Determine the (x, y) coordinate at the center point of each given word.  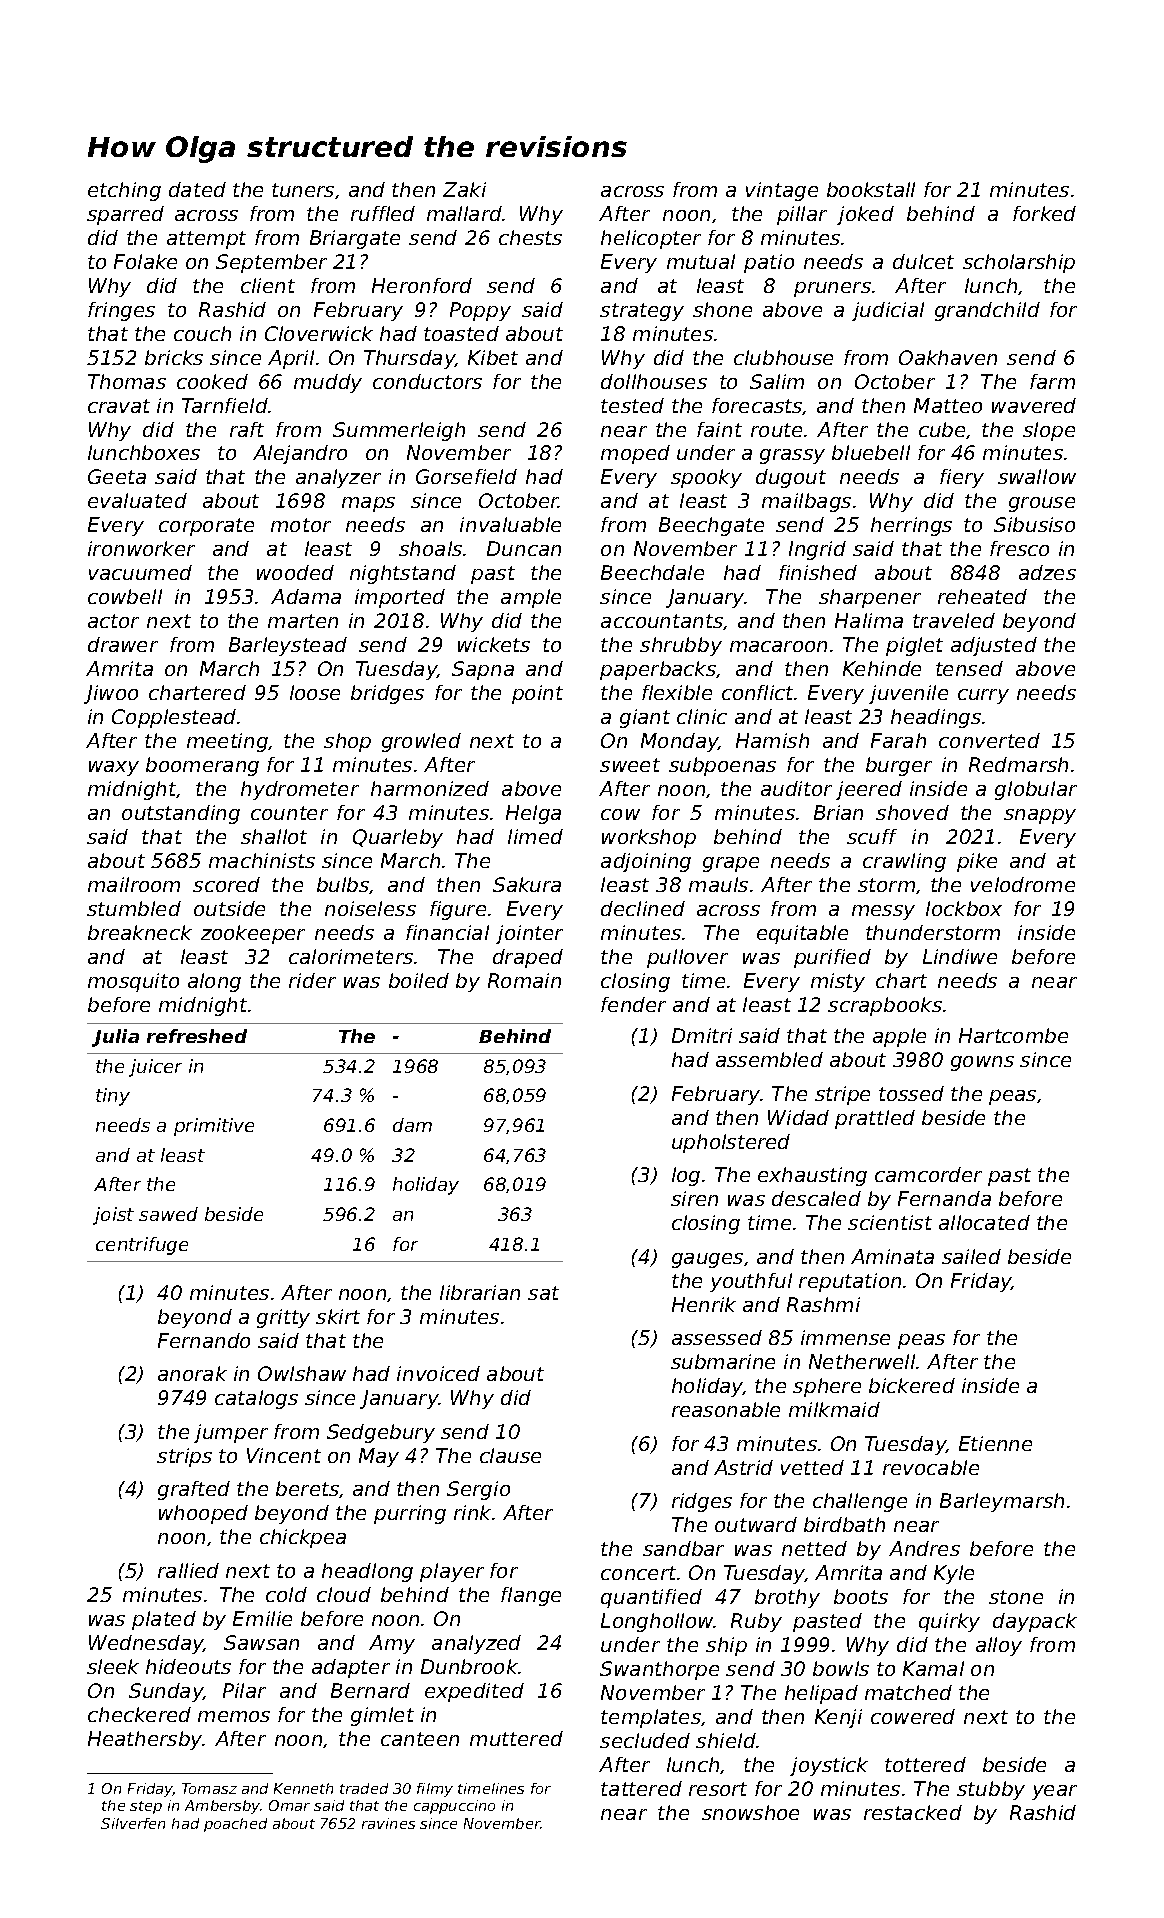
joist (113, 1216)
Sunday (166, 1692)
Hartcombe (1013, 1035)
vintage (782, 191)
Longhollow (657, 1622)
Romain (524, 980)
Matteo (948, 405)
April (291, 359)
